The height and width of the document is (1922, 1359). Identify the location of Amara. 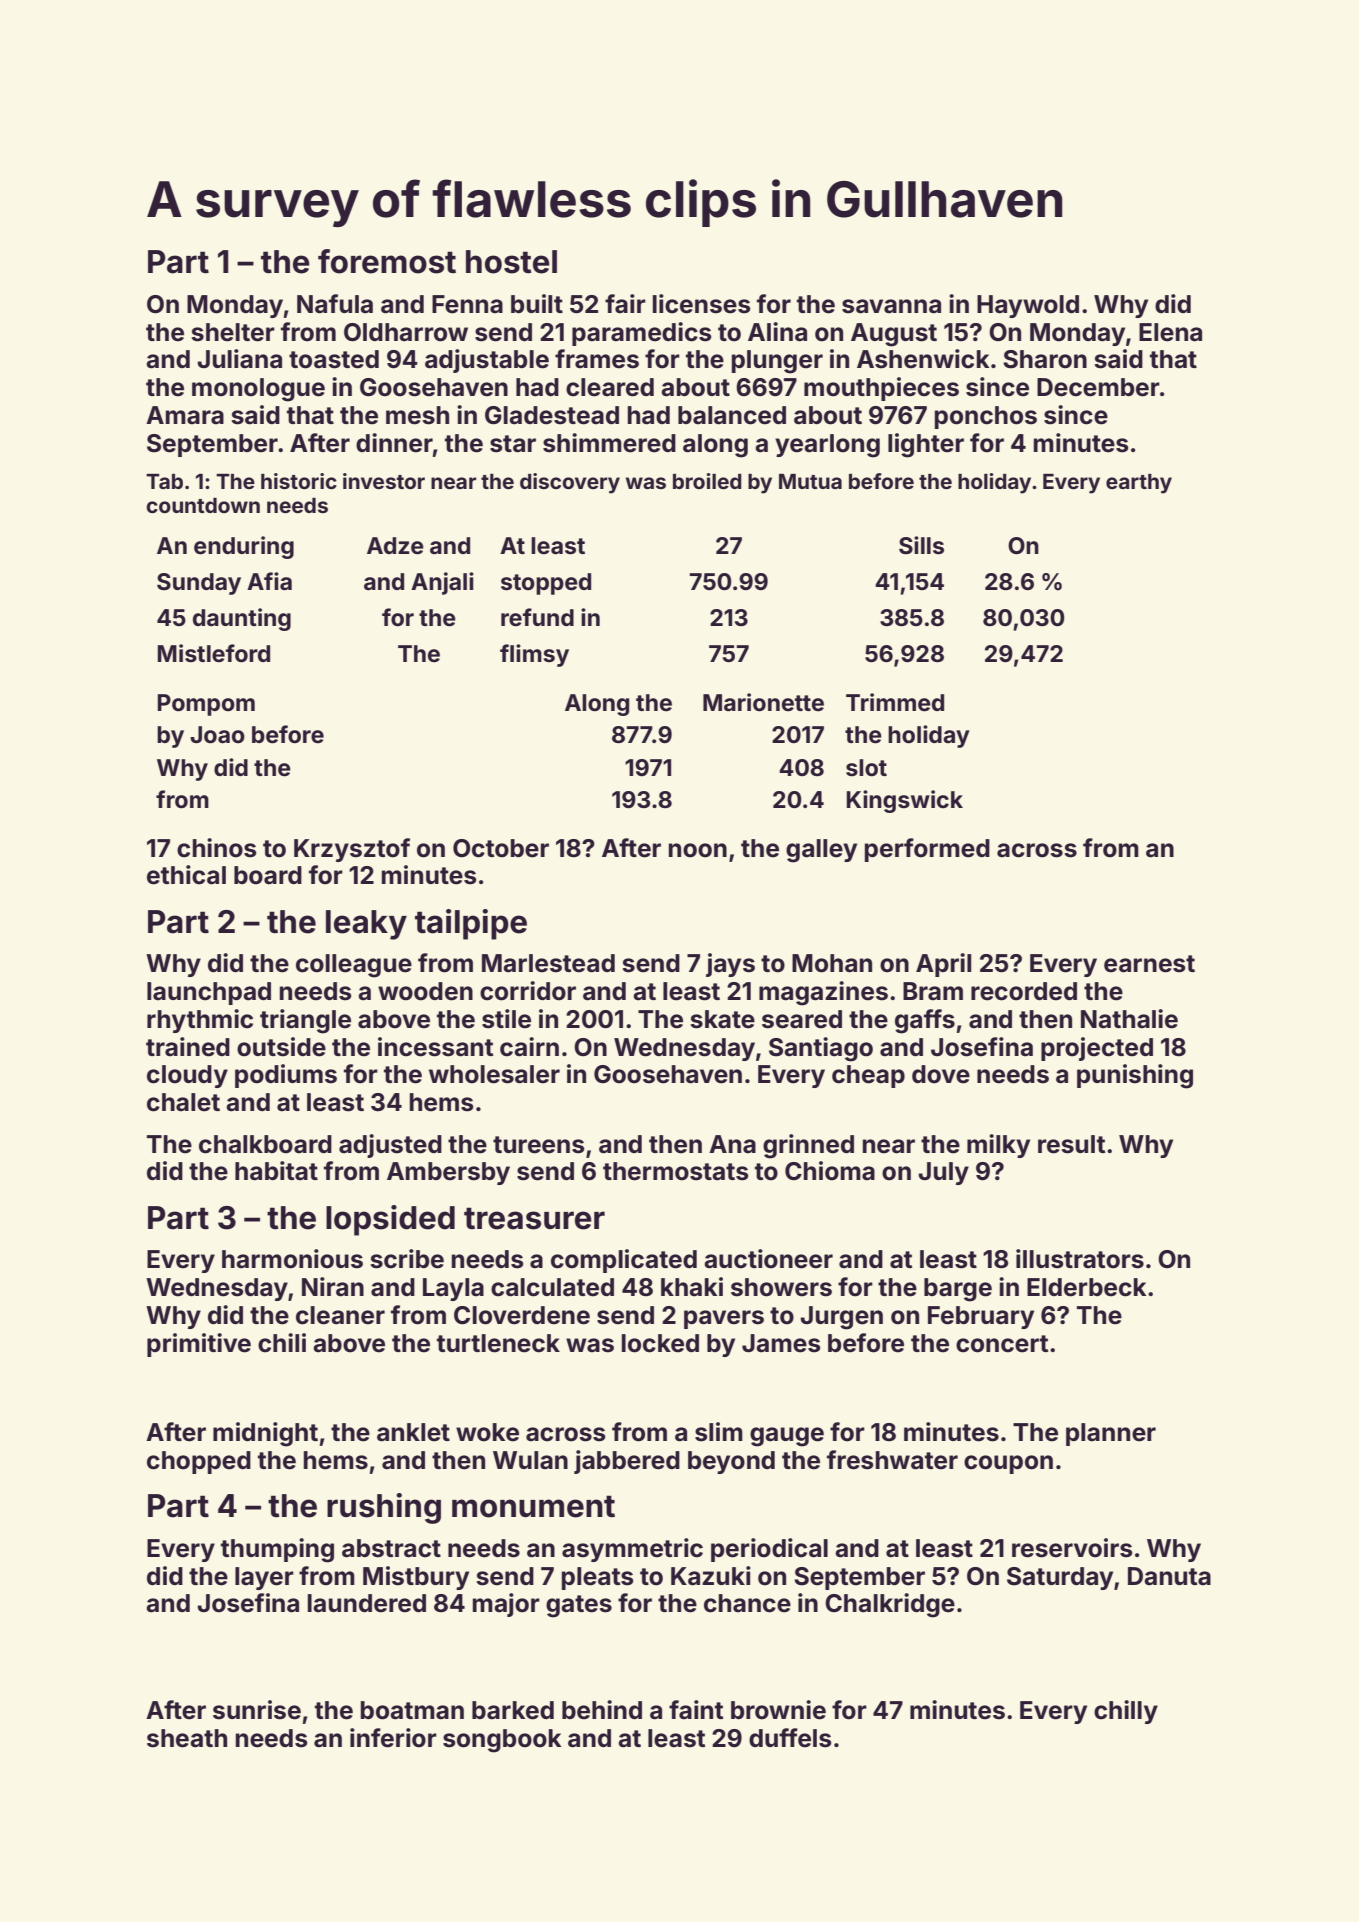
(185, 415).
